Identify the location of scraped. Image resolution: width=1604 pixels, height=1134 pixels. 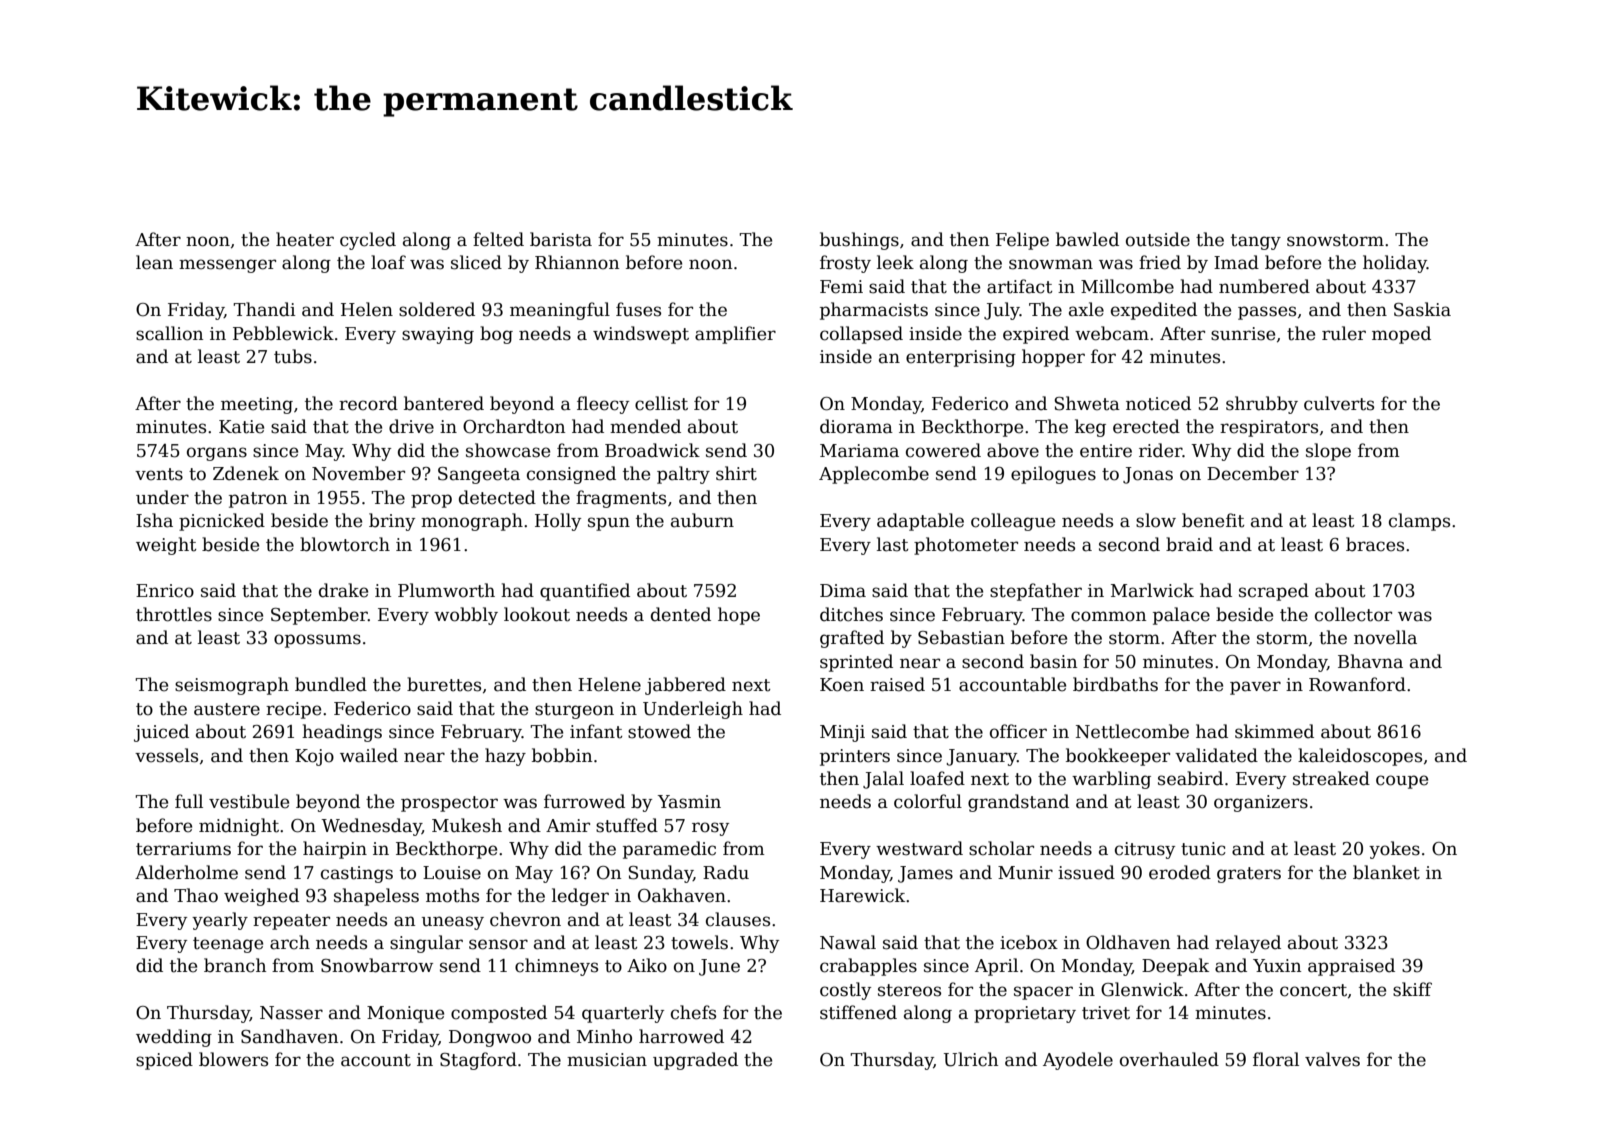
(1274, 592).
